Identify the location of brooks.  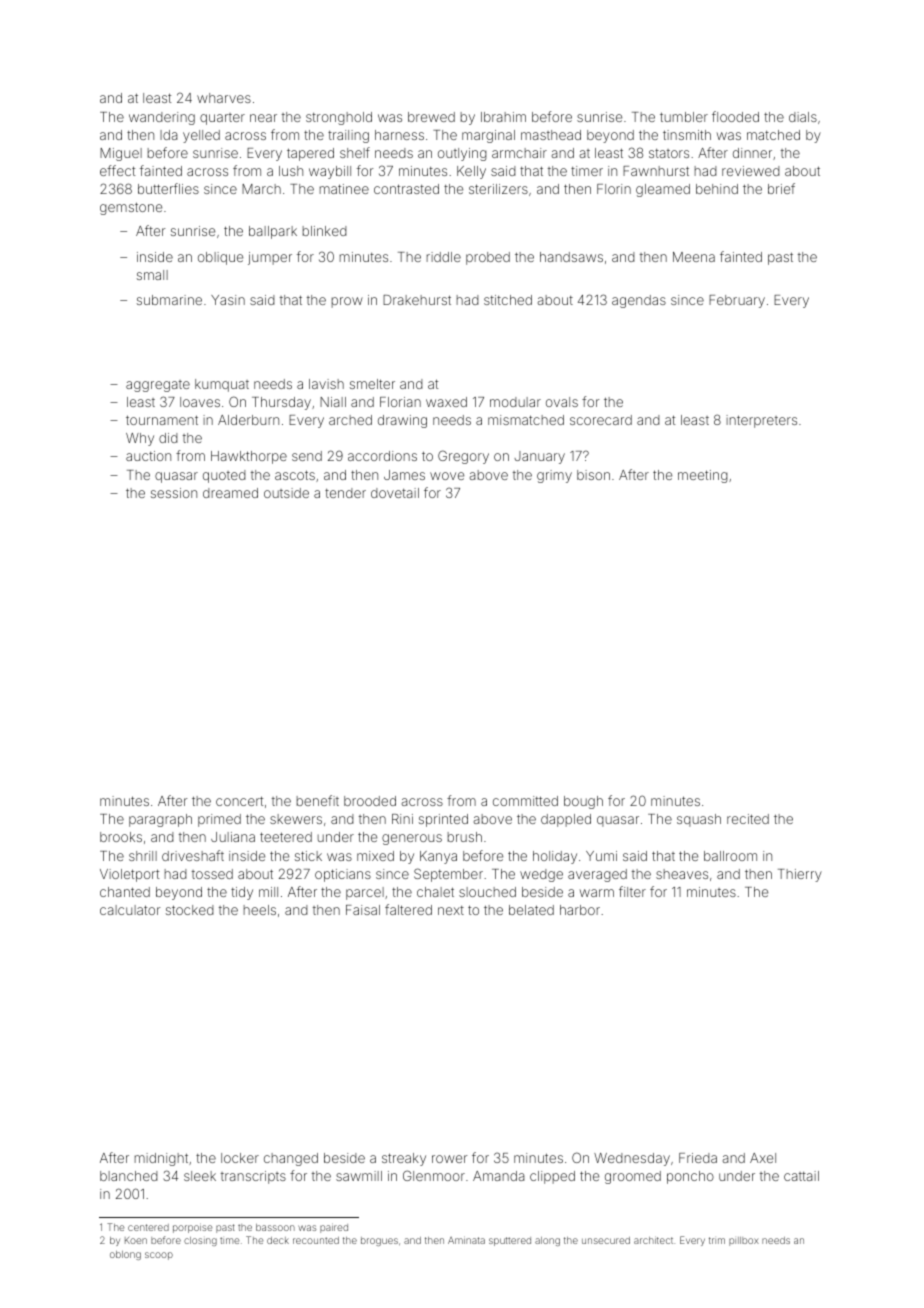
(121, 837).
